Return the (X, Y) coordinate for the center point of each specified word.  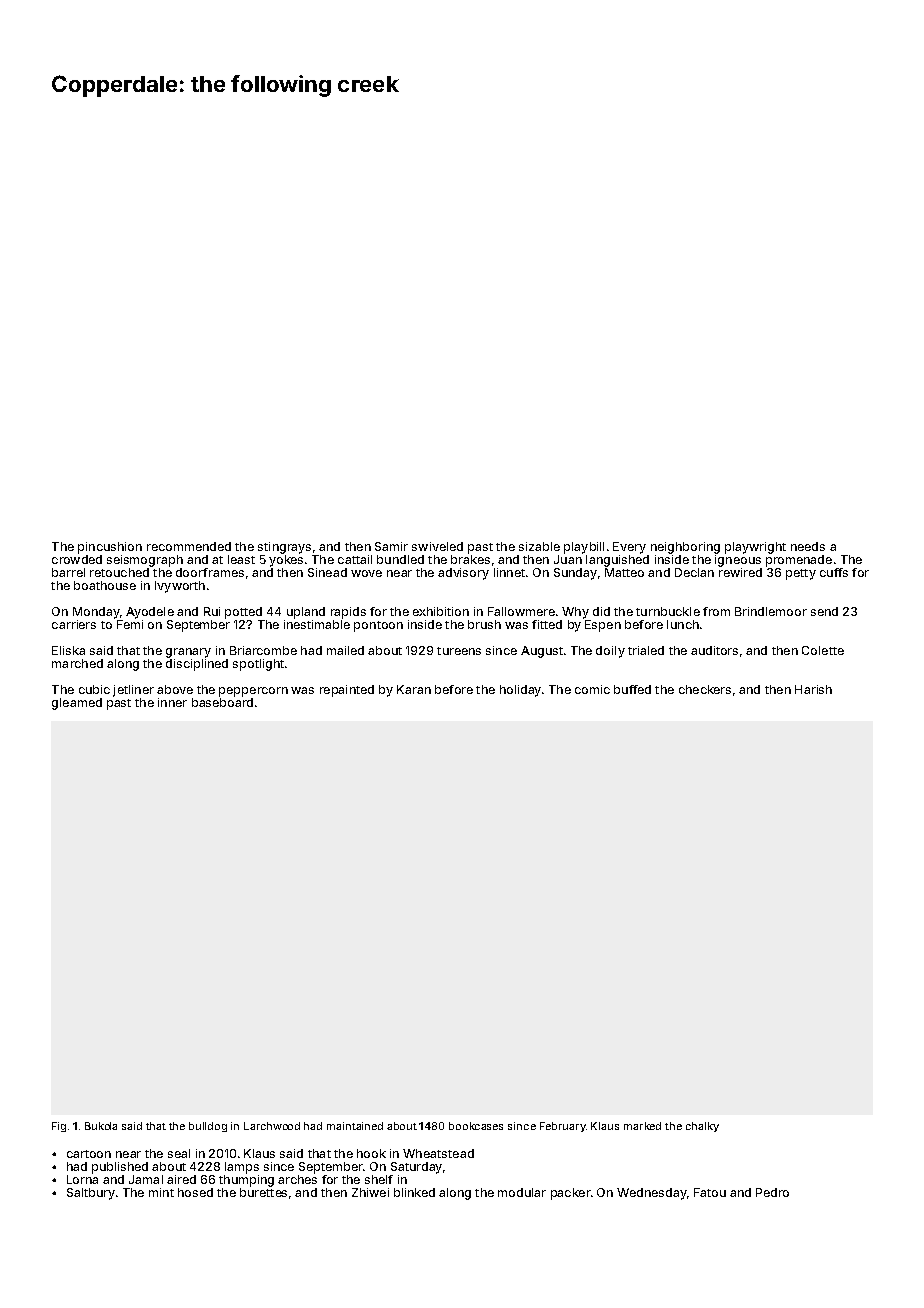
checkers (705, 689)
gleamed (77, 704)
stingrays (284, 548)
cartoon (89, 1154)
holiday (520, 691)
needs (808, 546)
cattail (355, 559)
